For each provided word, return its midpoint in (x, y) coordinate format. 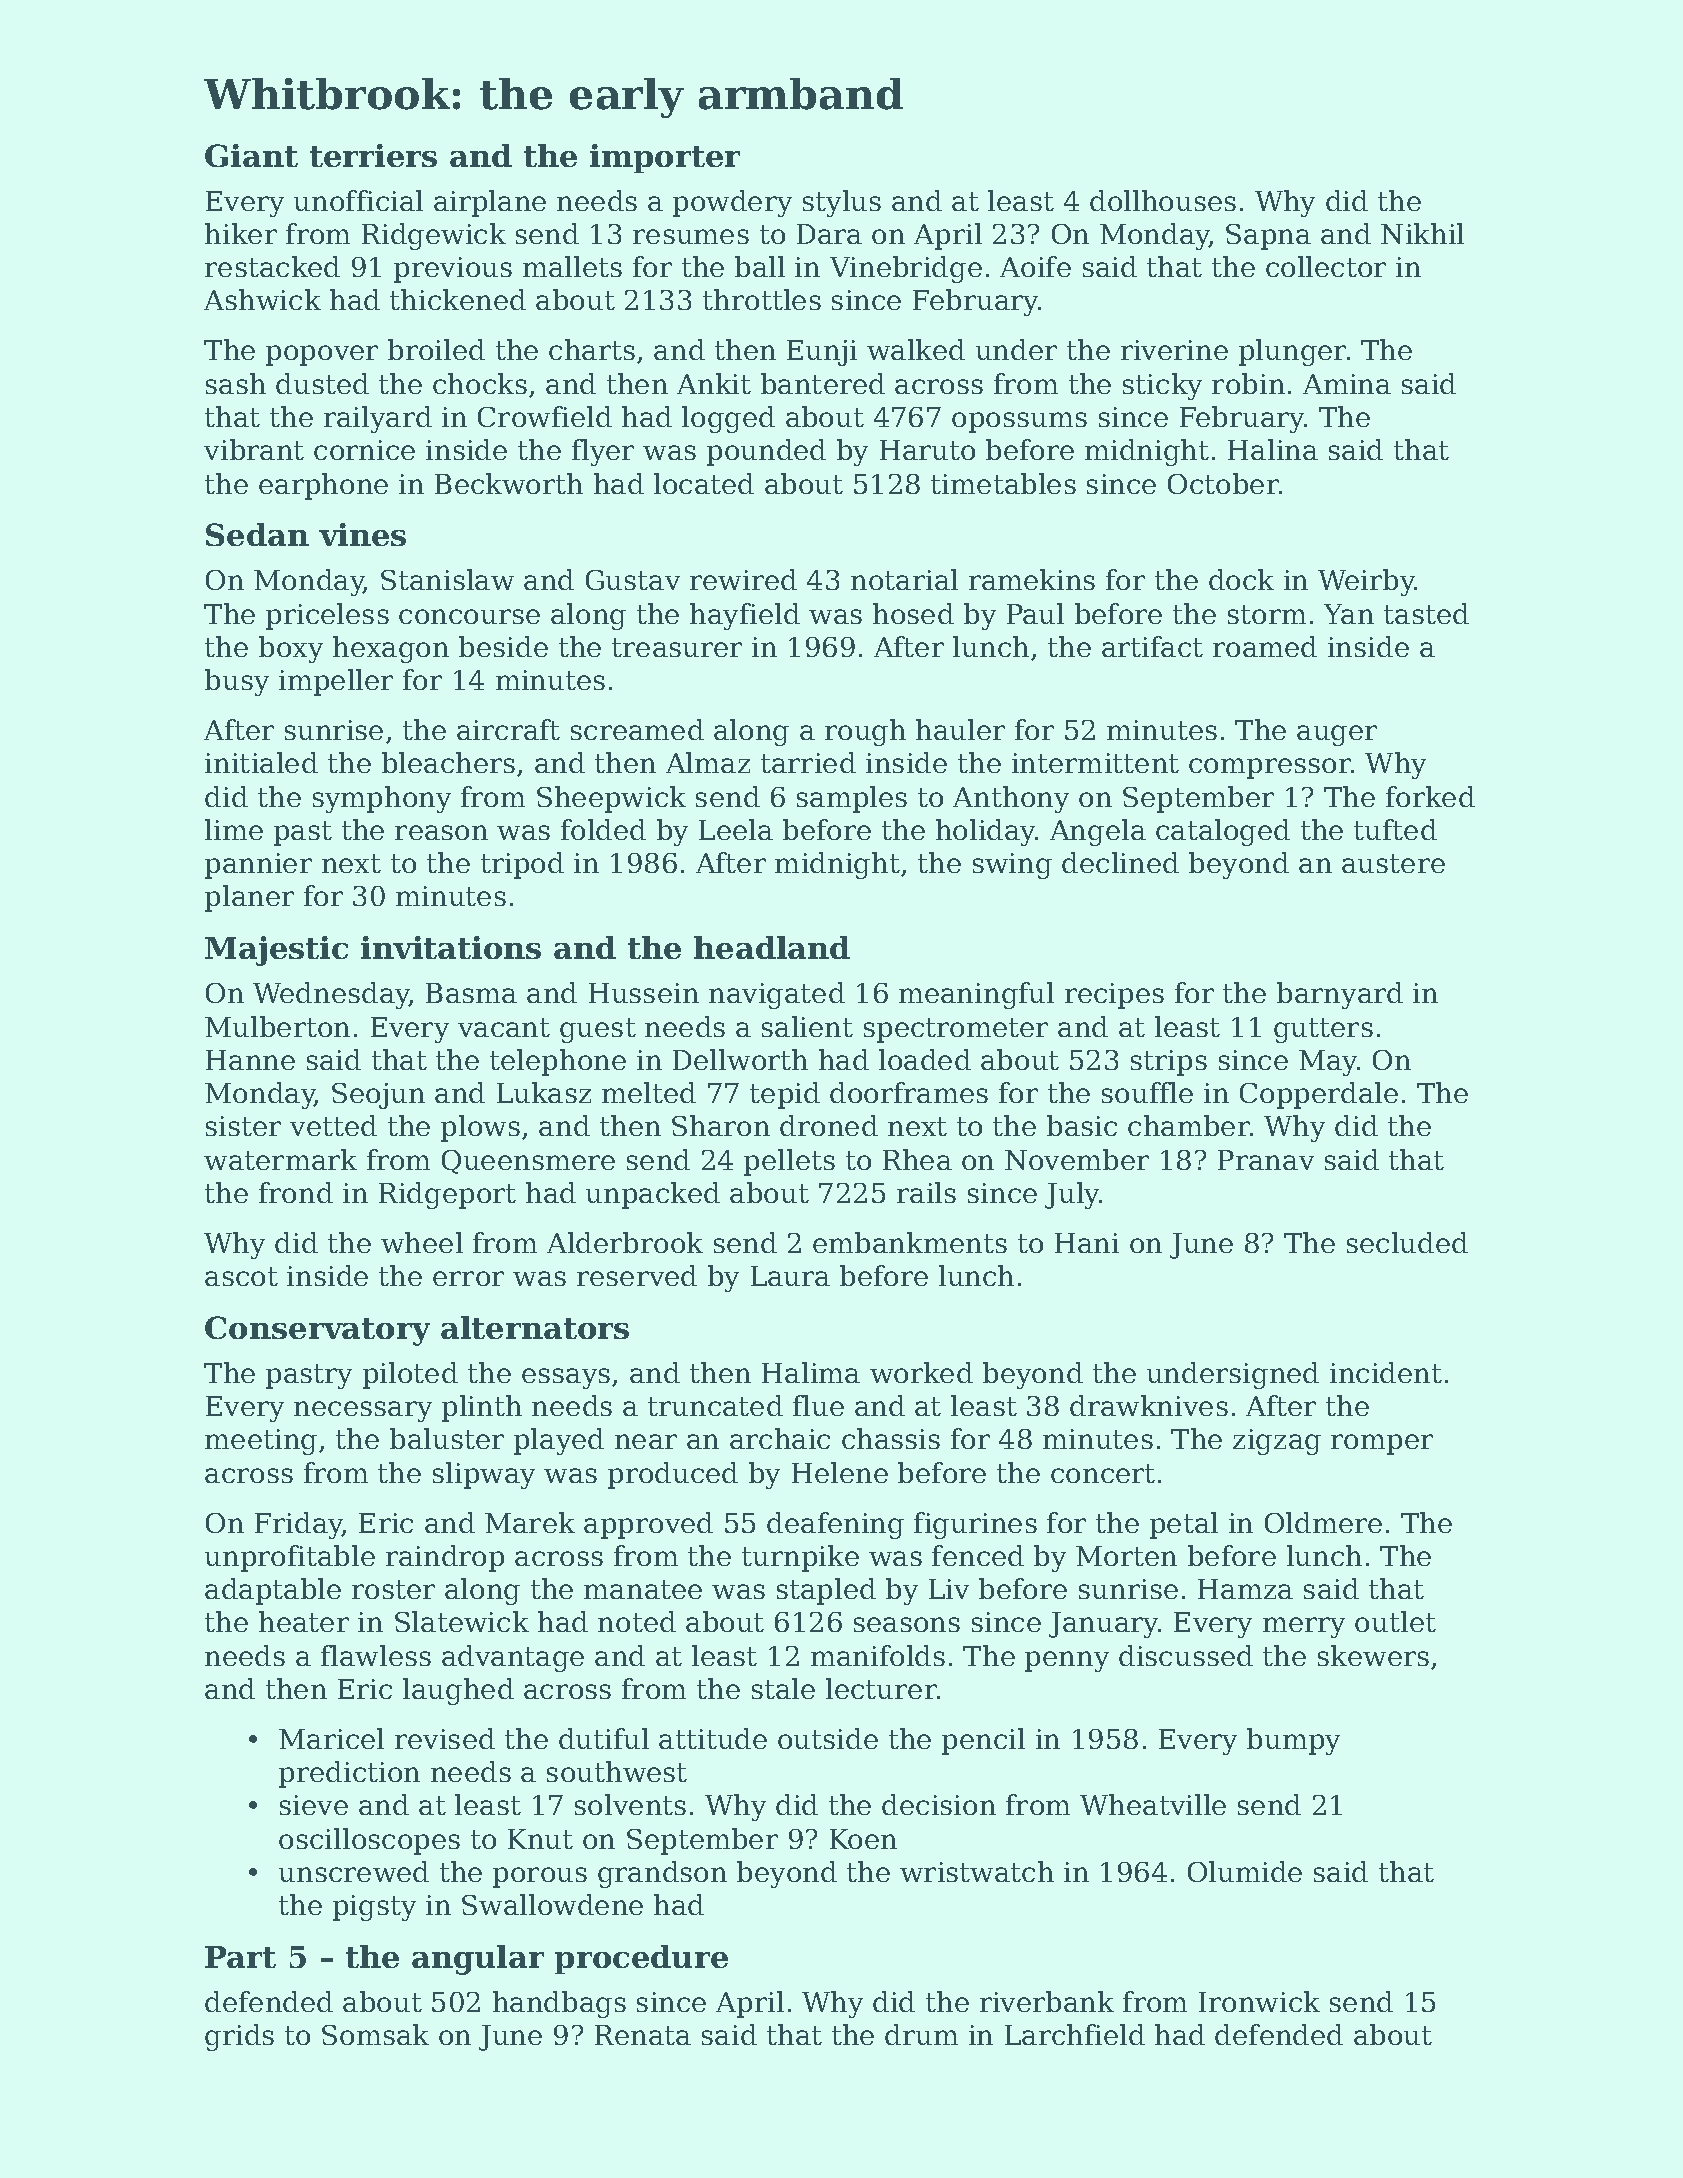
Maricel (331, 1738)
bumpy (1293, 1741)
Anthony (1011, 799)
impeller (336, 682)
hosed (913, 613)
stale (783, 1688)
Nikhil (1422, 233)
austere (1393, 863)
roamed (1265, 646)
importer (665, 158)
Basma (471, 993)
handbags (559, 2004)
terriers (373, 155)
